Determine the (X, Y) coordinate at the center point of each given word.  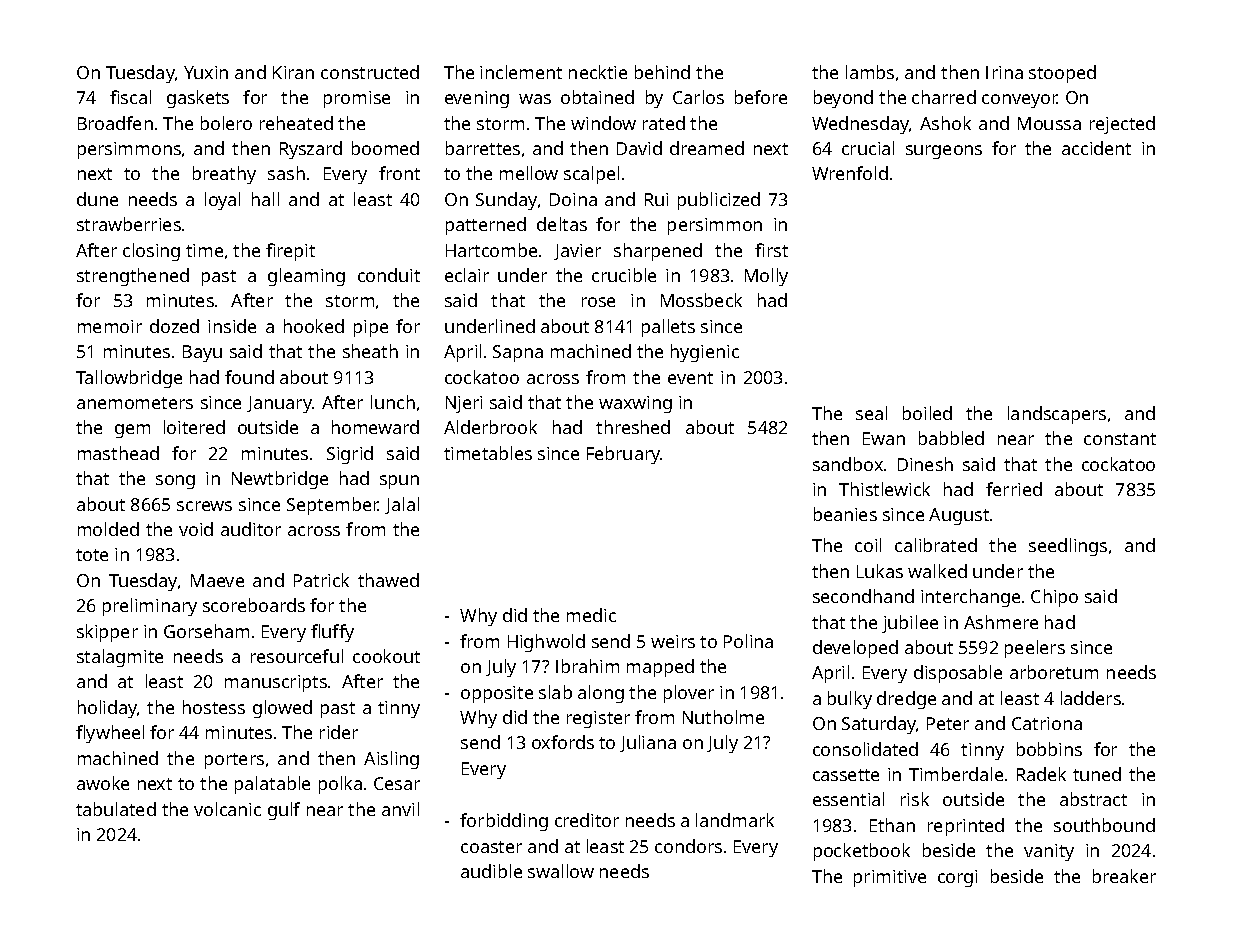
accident (1096, 148)
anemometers (135, 403)
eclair (467, 275)
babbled (951, 438)
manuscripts (276, 683)
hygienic (705, 353)
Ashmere (1001, 622)
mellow (529, 173)
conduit (389, 275)
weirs (673, 641)
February (624, 455)
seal (871, 413)
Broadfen (115, 123)
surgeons (944, 152)
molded (108, 529)
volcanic (227, 809)
